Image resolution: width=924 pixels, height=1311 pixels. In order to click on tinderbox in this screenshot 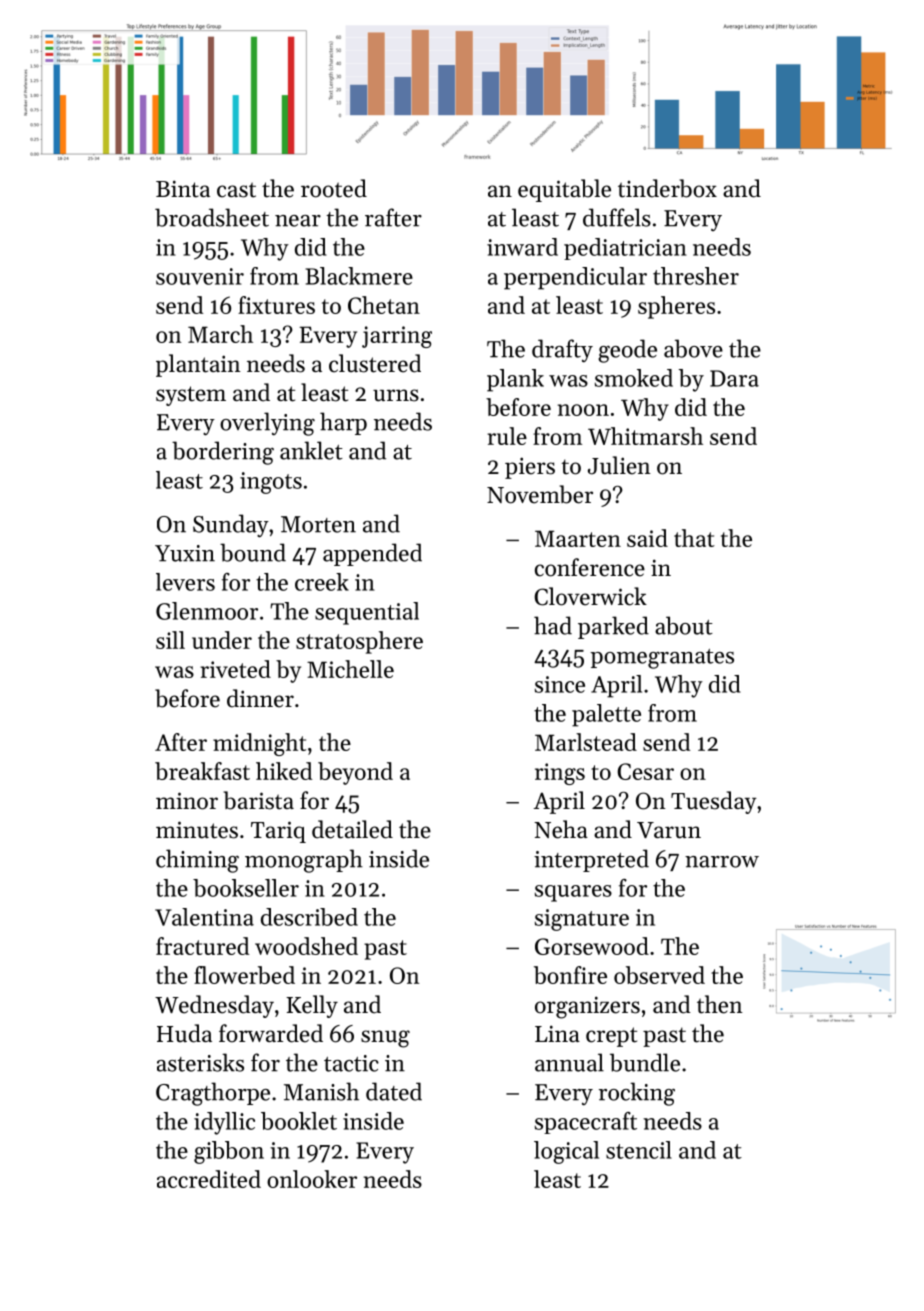, I will do `click(667, 188)`.
